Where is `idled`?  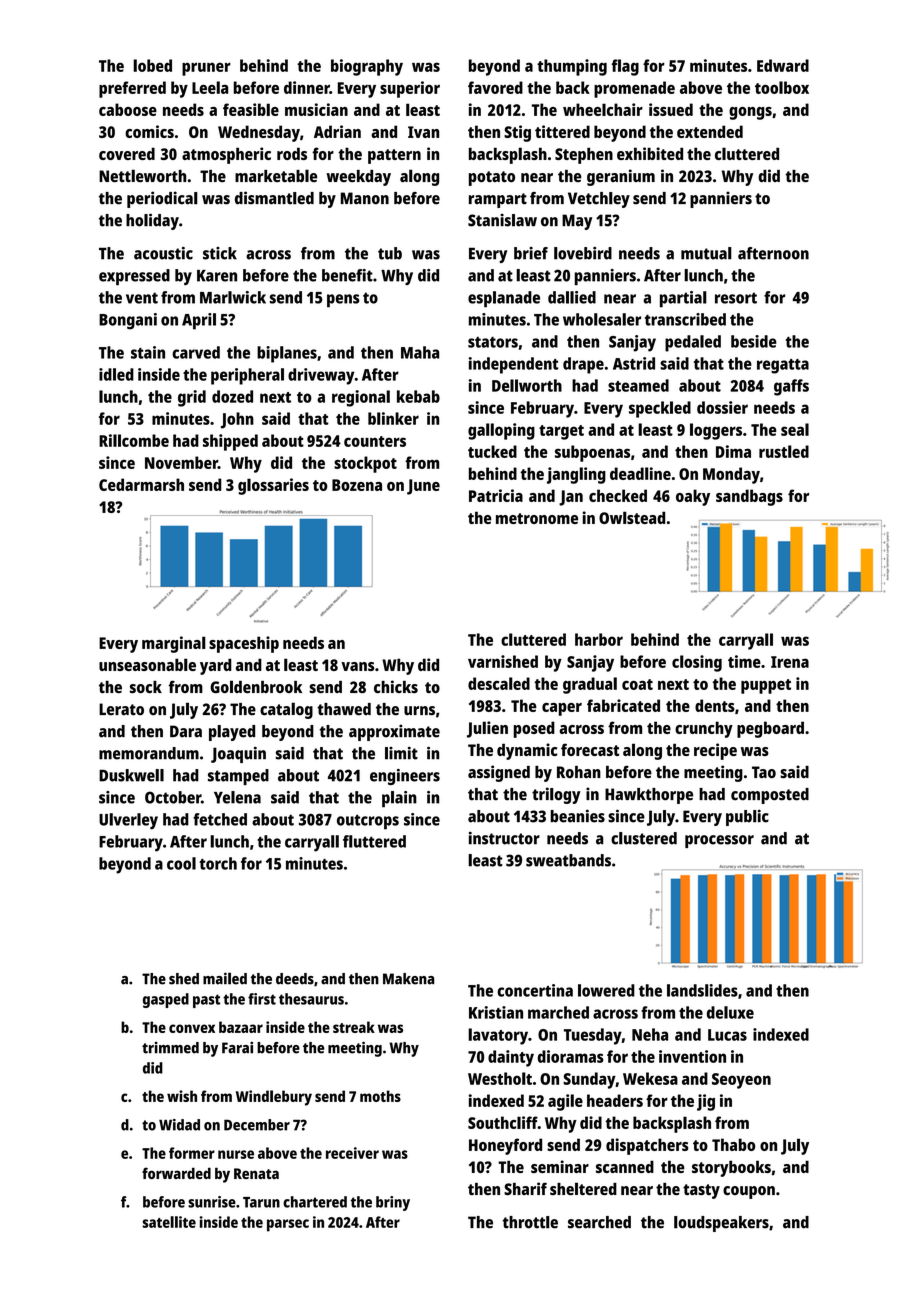 idled is located at coordinates (116, 374).
